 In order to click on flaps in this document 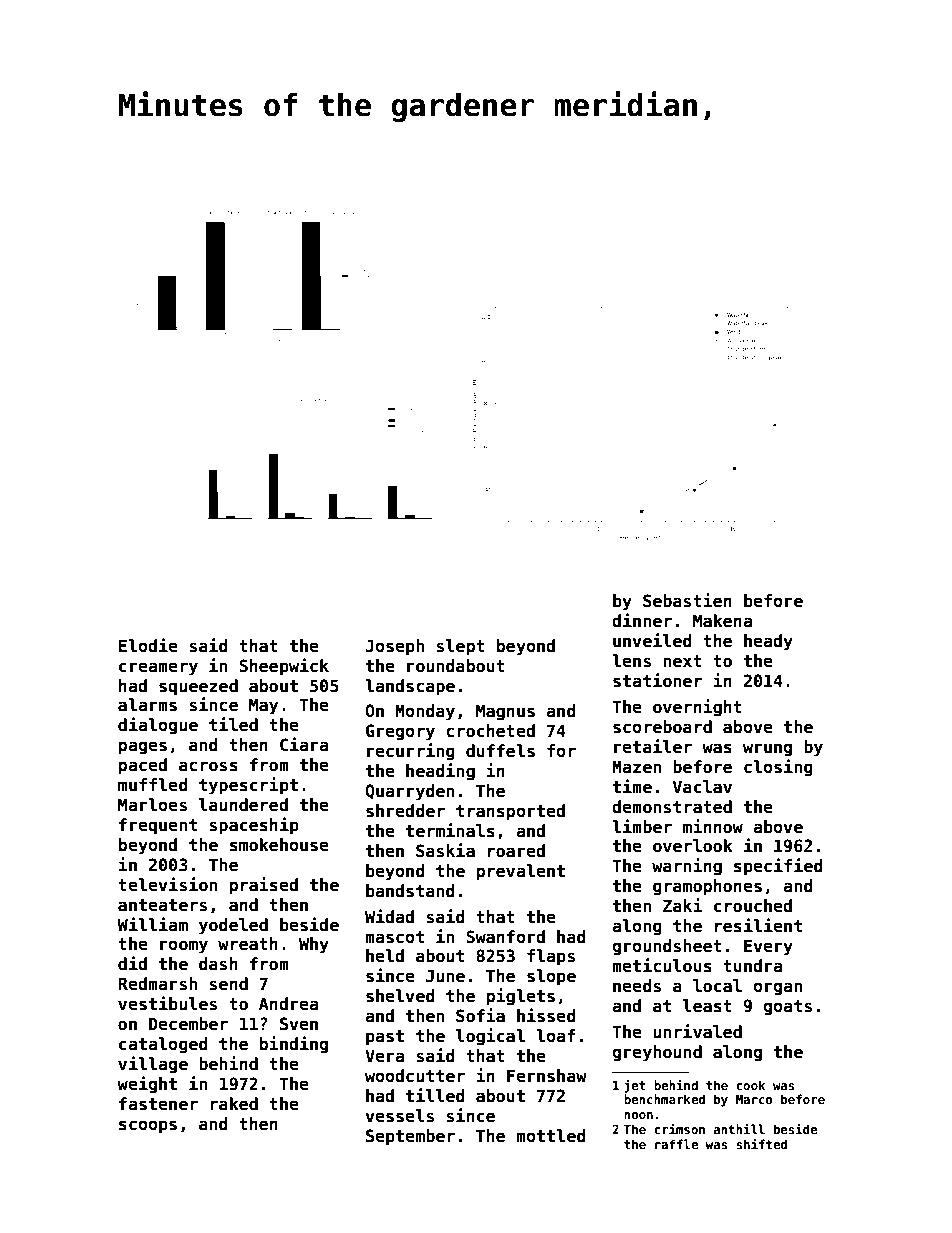, I will do `click(551, 957)`.
